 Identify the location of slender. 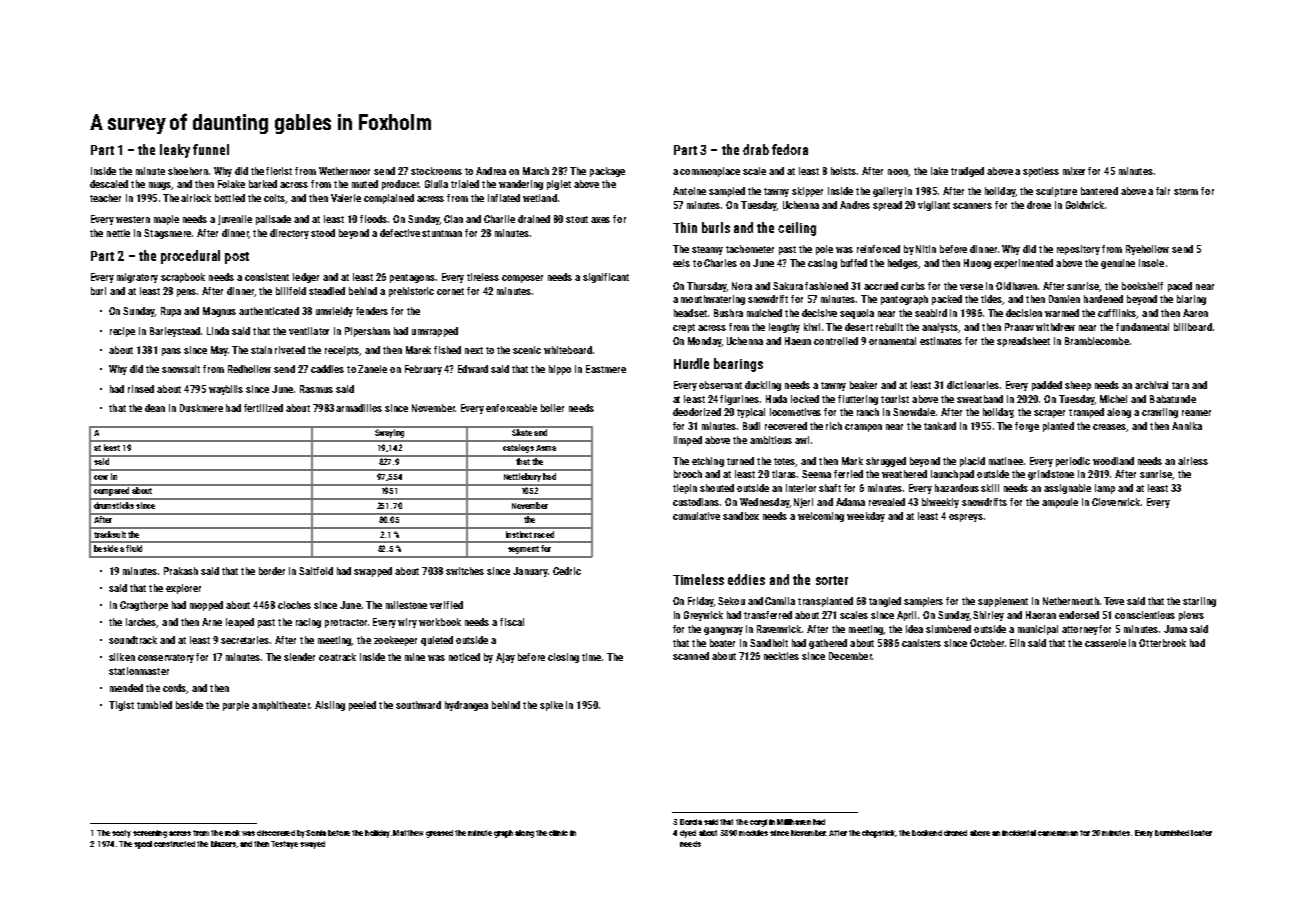
(299, 657).
